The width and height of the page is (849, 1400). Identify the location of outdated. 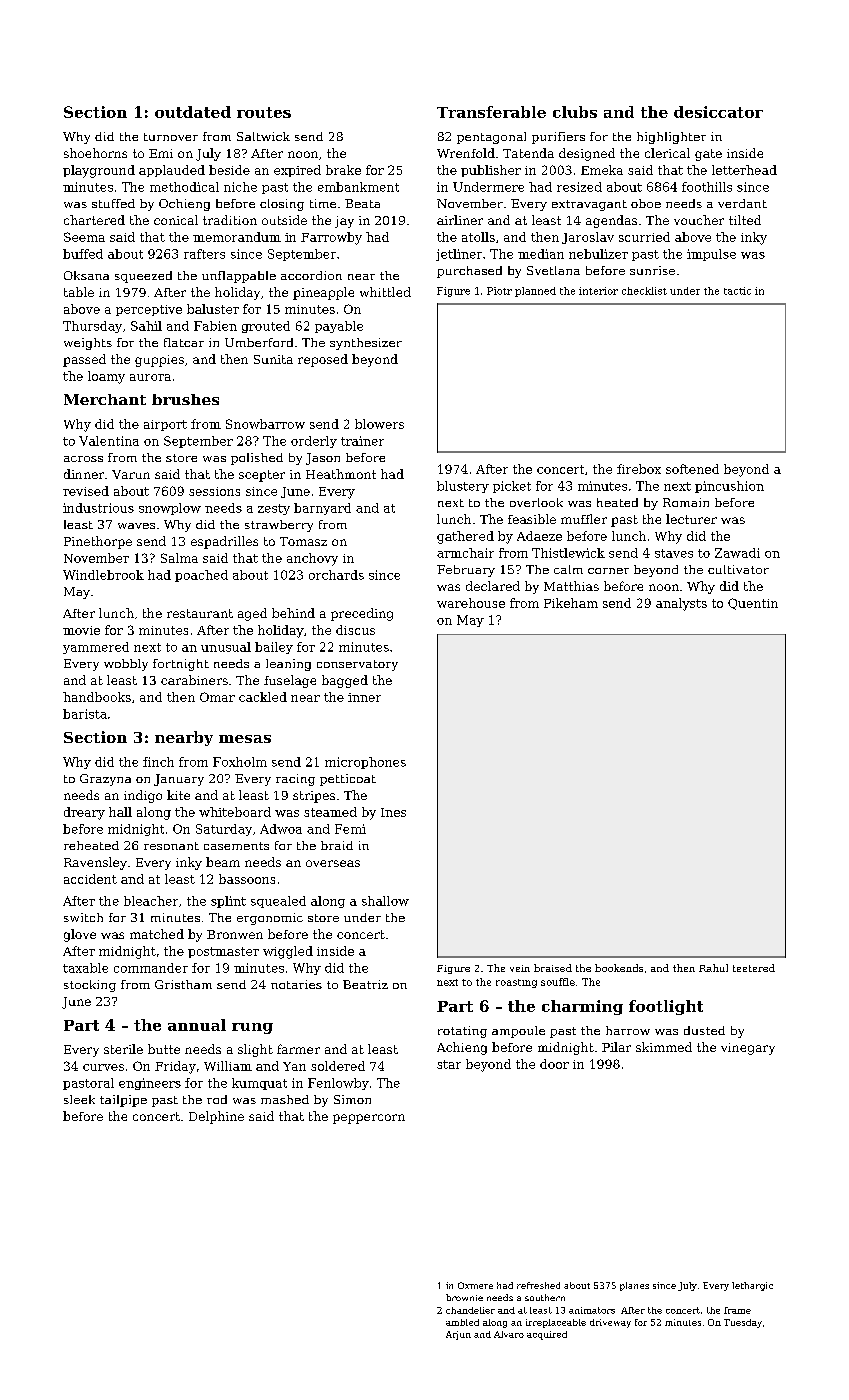
(193, 112).
